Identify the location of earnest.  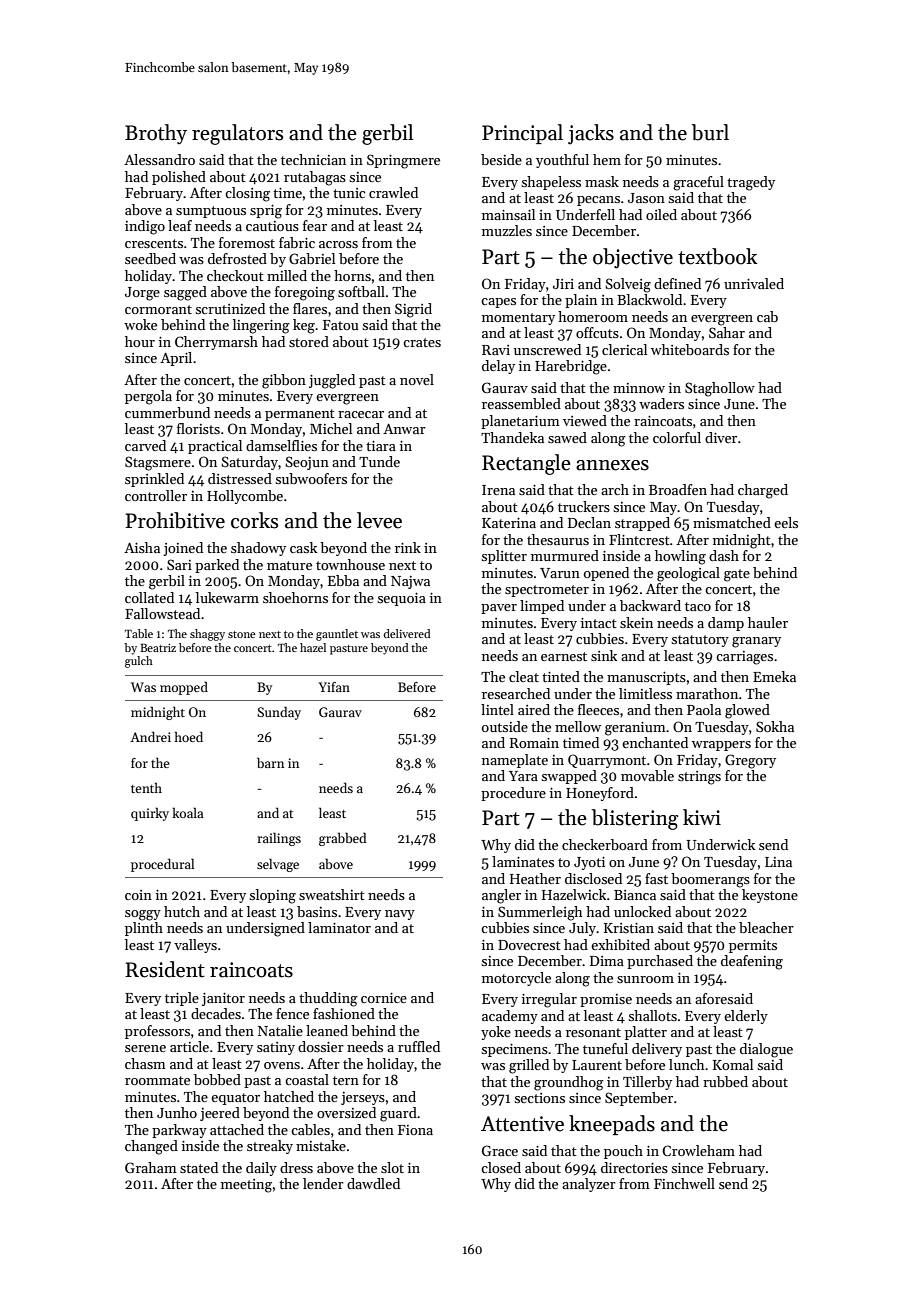
(564, 656).
